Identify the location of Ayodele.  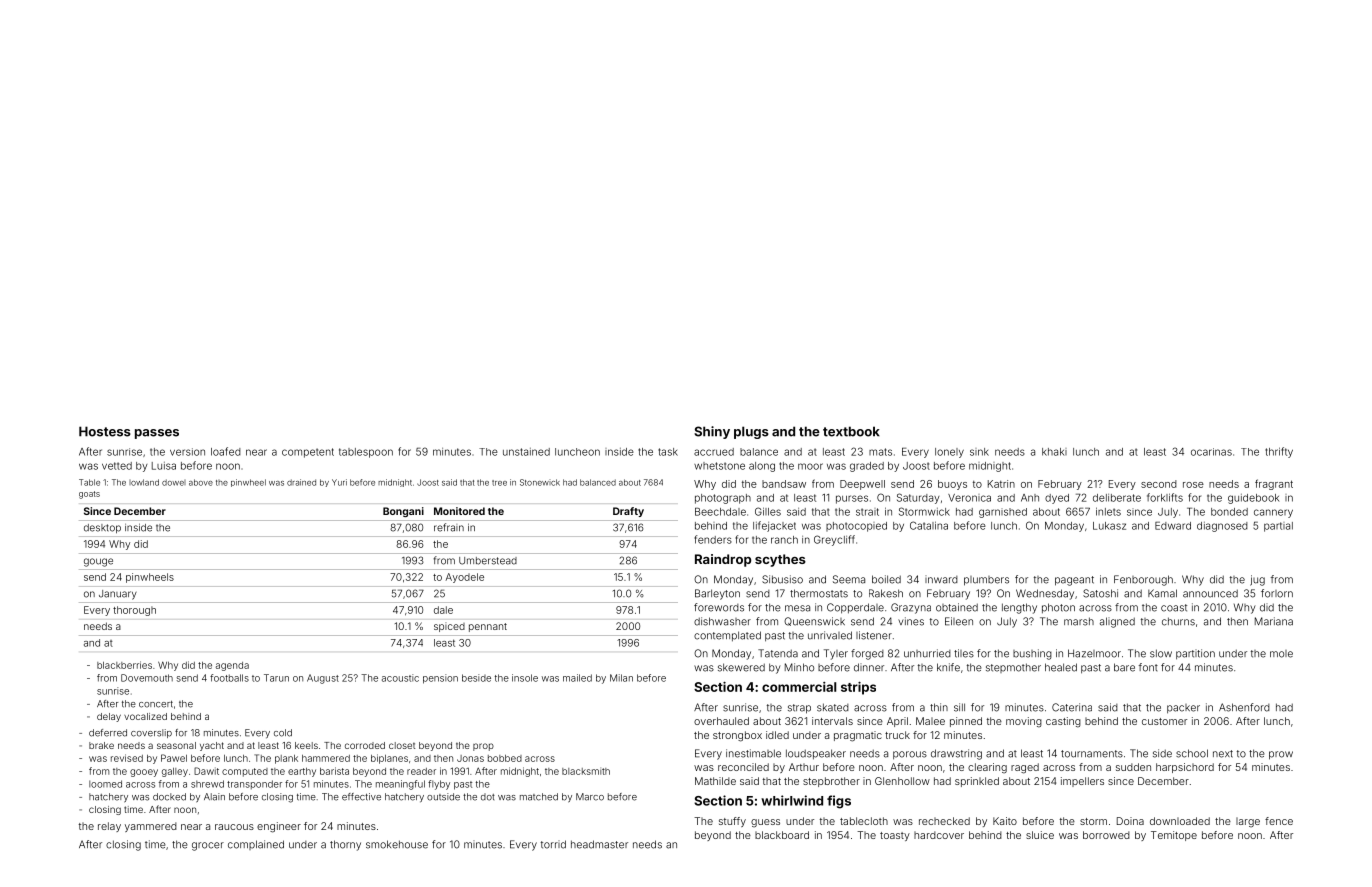
(465, 578).
